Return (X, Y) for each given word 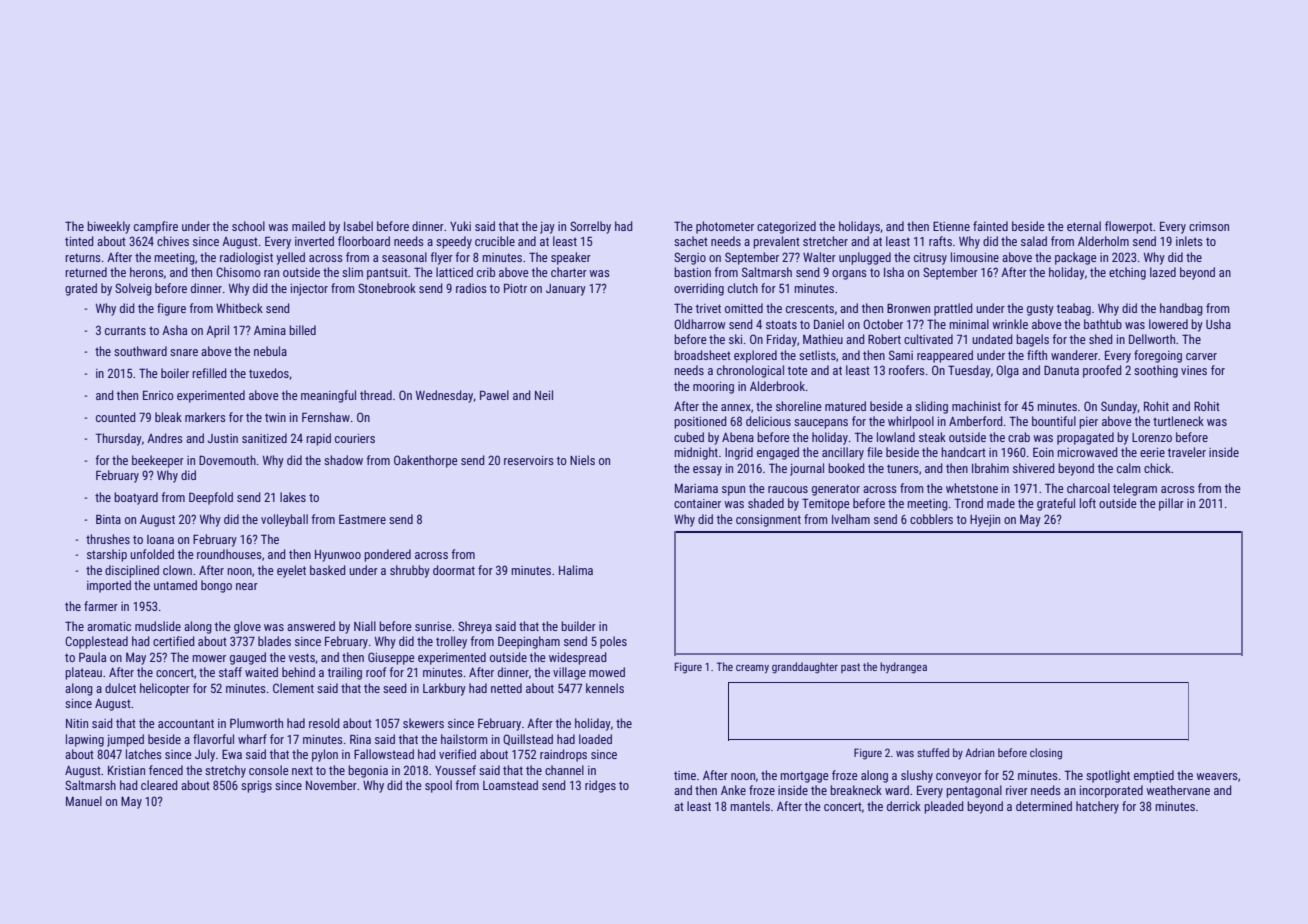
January (566, 290)
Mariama (696, 488)
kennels (605, 688)
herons (147, 272)
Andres (165, 438)
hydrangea (903, 668)
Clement (293, 688)
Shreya (475, 627)
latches (144, 754)
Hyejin (985, 521)
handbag (1181, 309)
